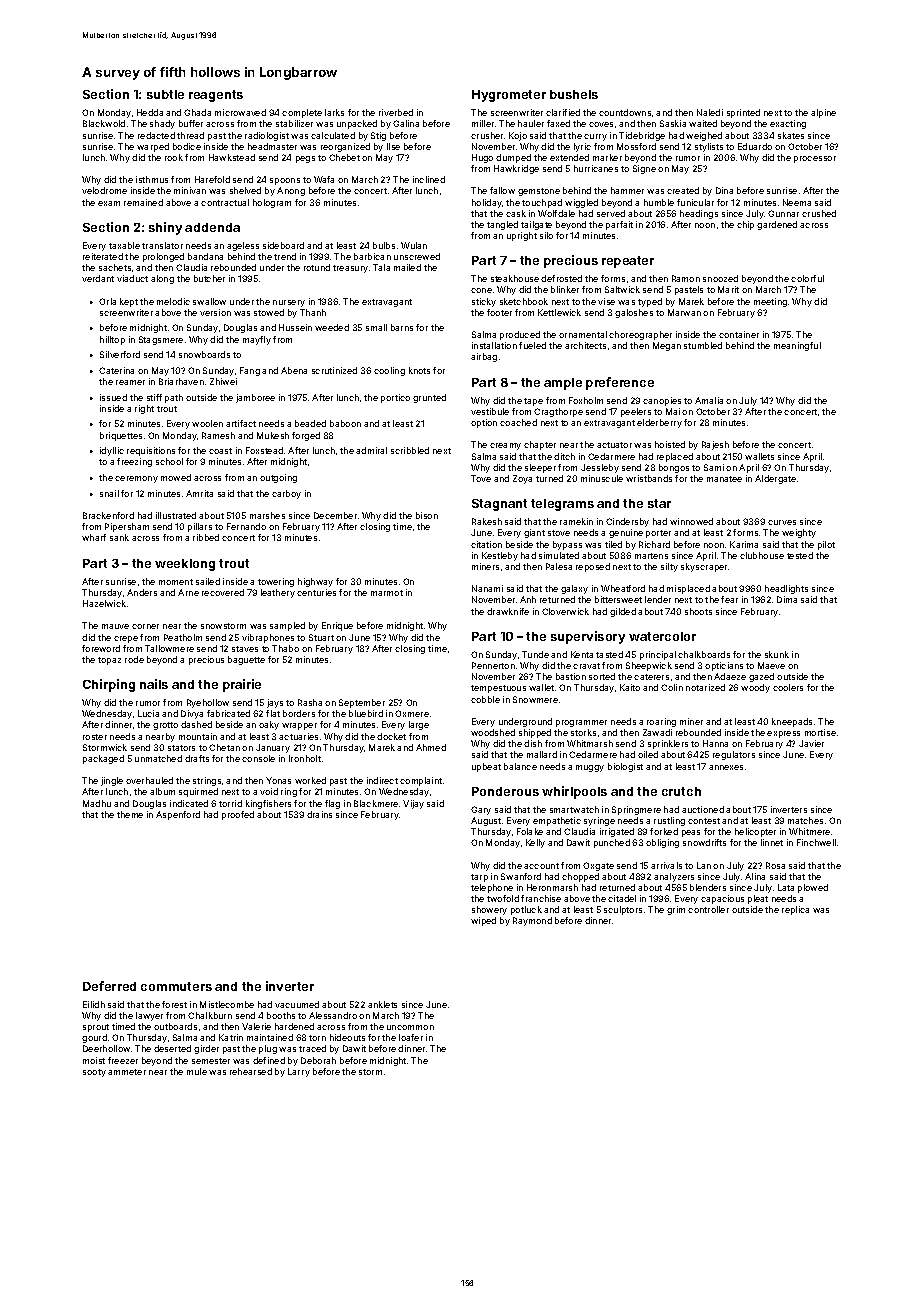  Describe the element at coordinates (574, 94) in the screenshot. I see `bushels` at that location.
